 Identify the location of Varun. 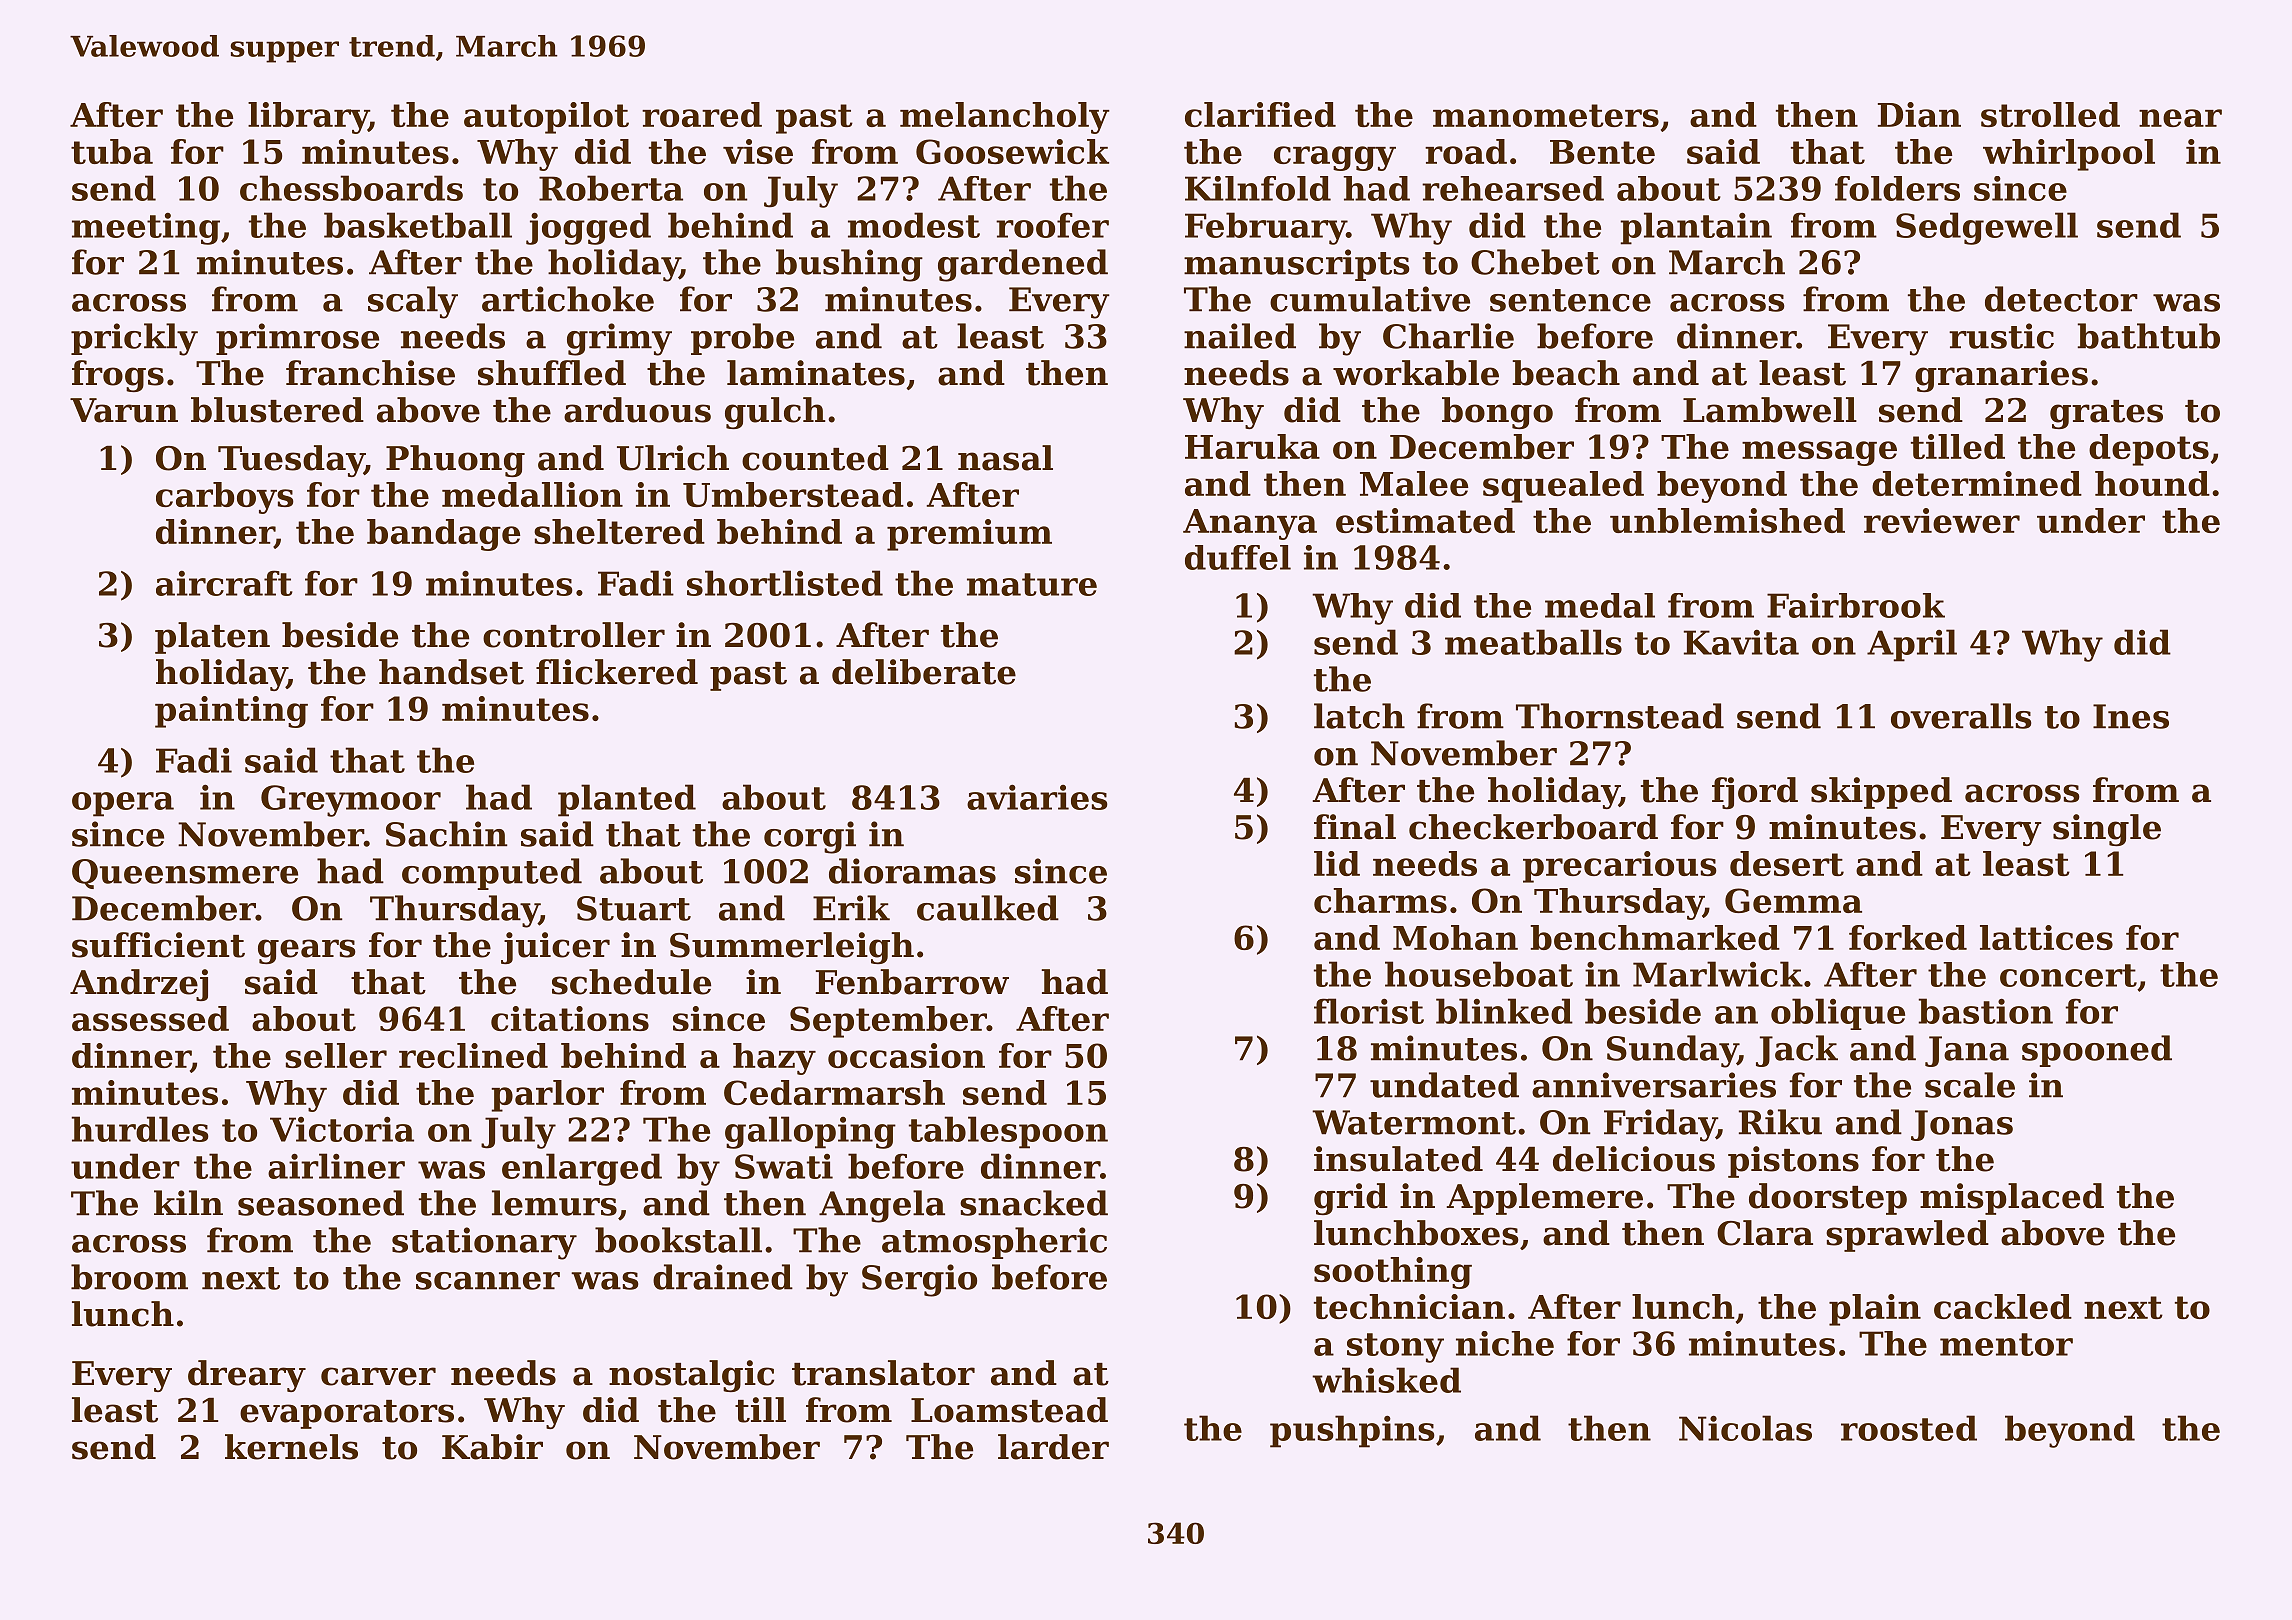
(124, 410).
